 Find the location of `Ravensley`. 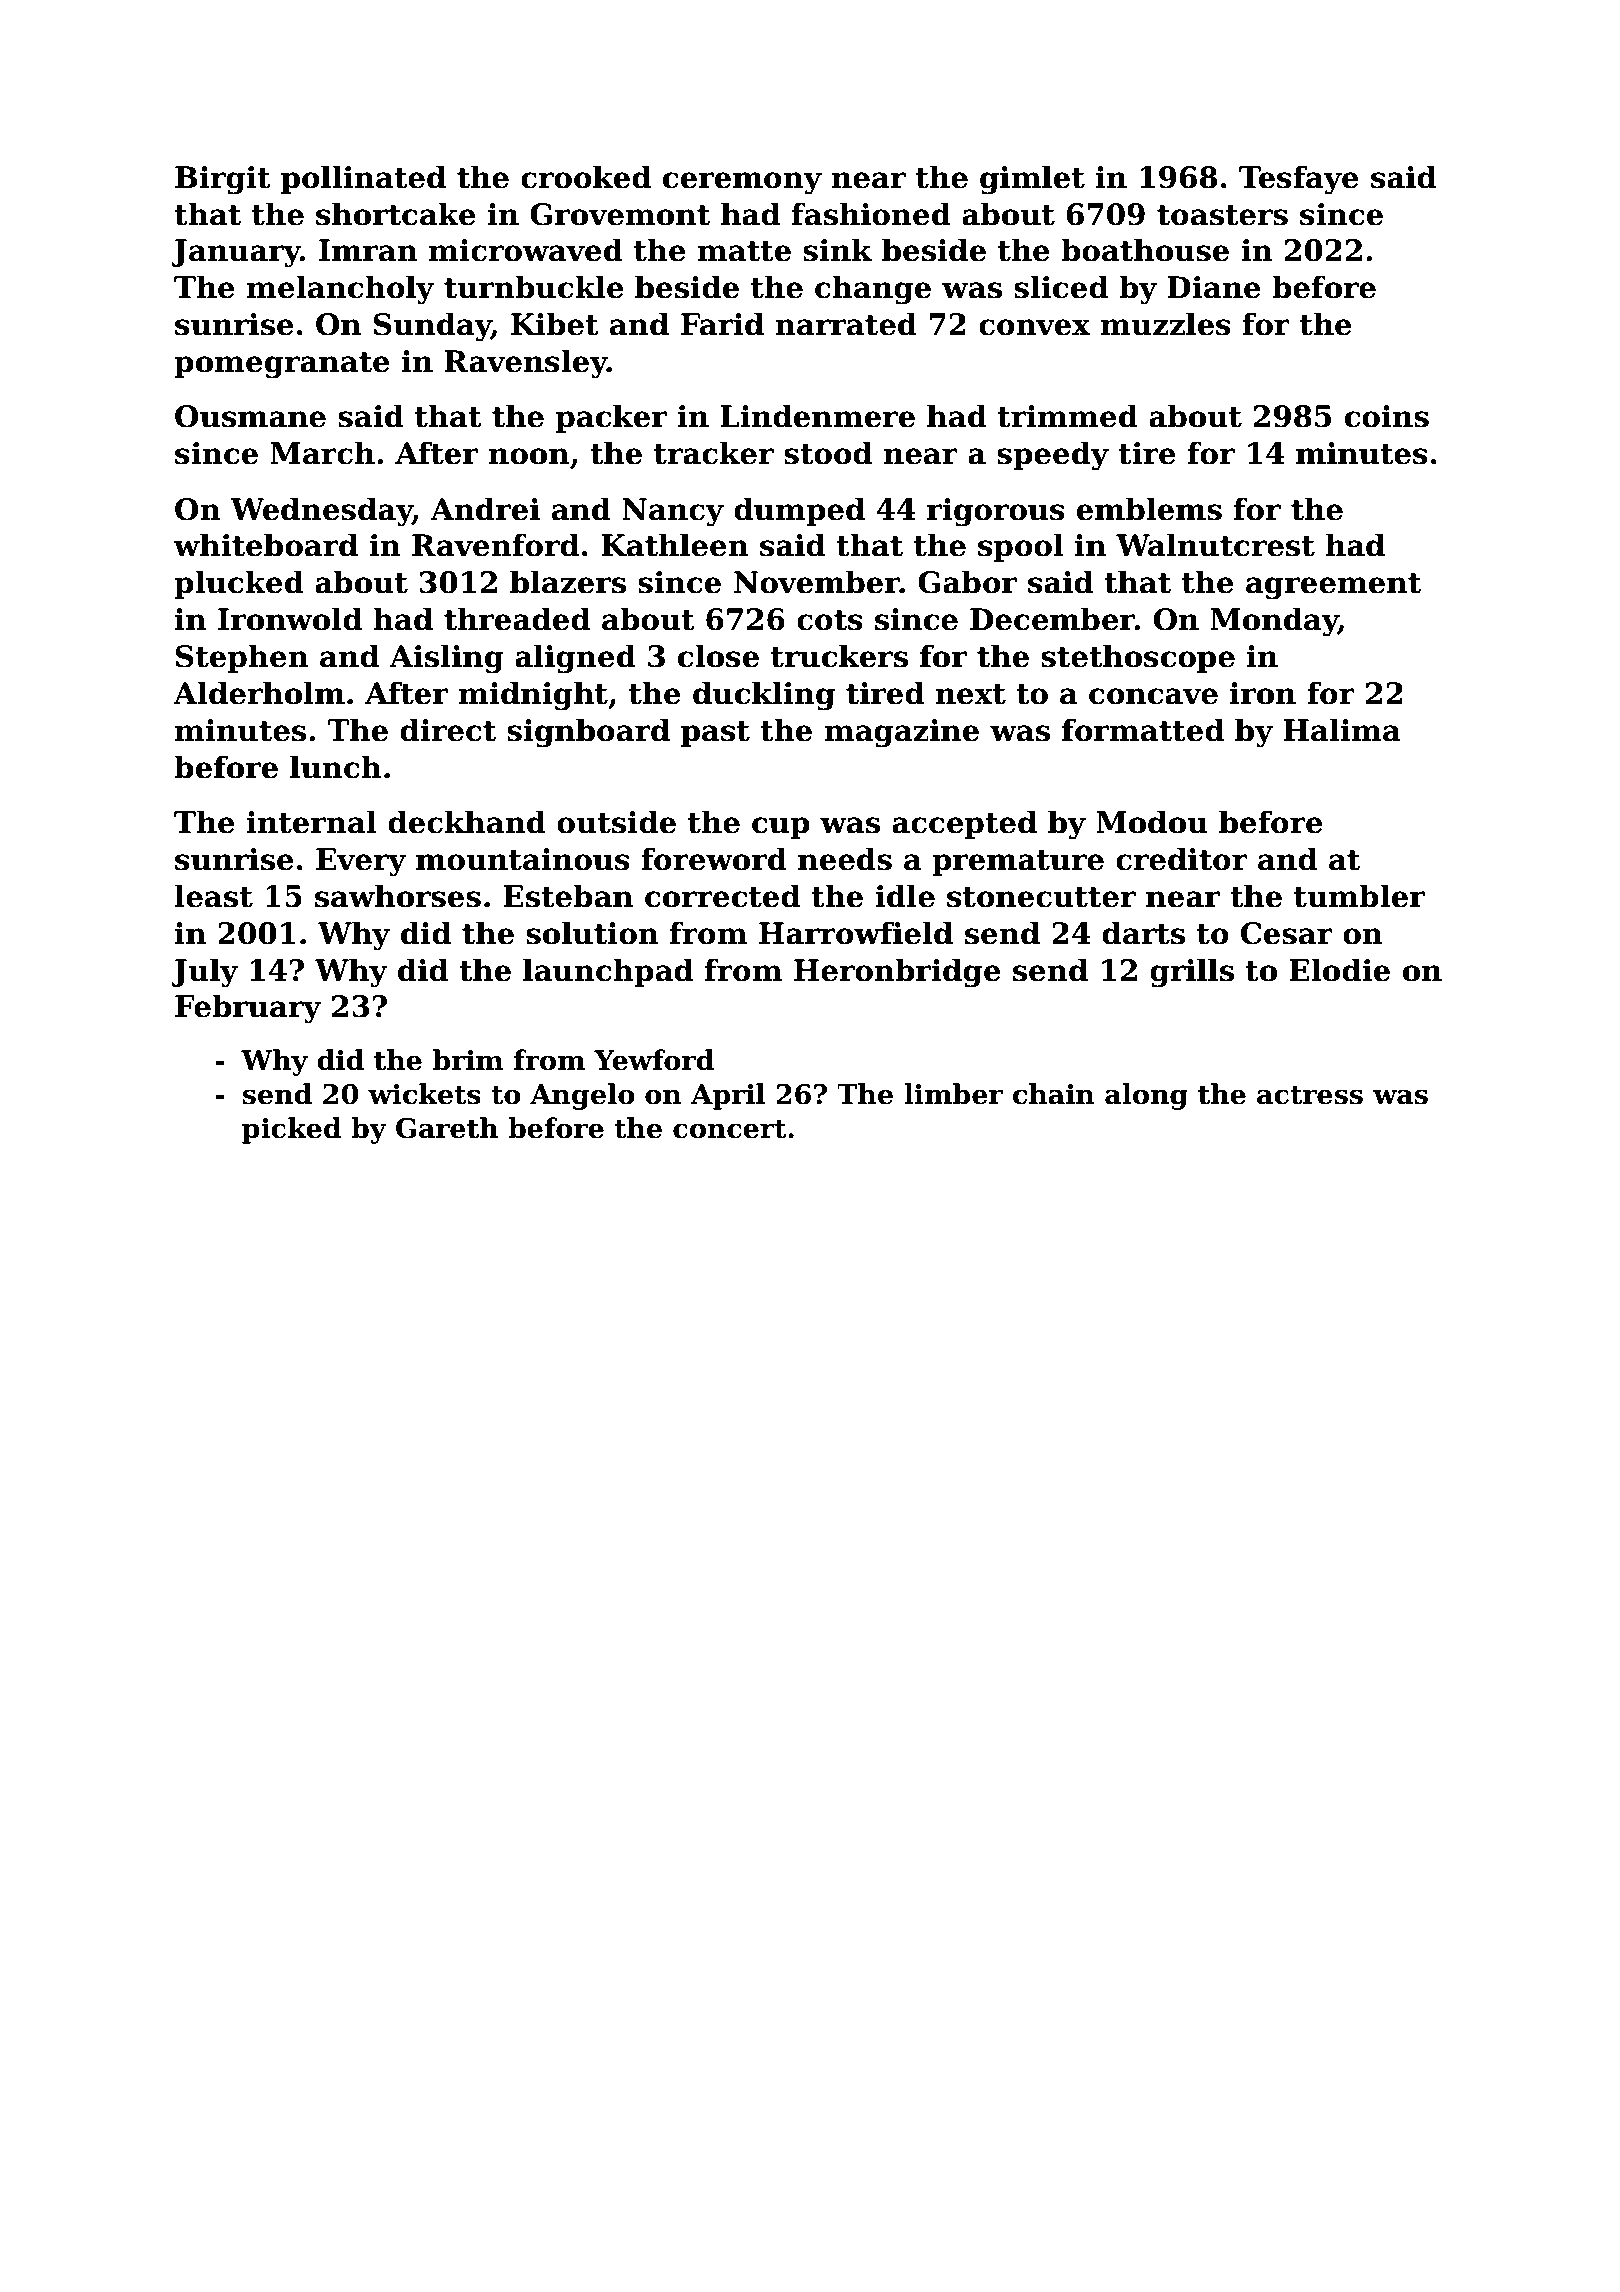

Ravensley is located at coordinates (525, 364).
